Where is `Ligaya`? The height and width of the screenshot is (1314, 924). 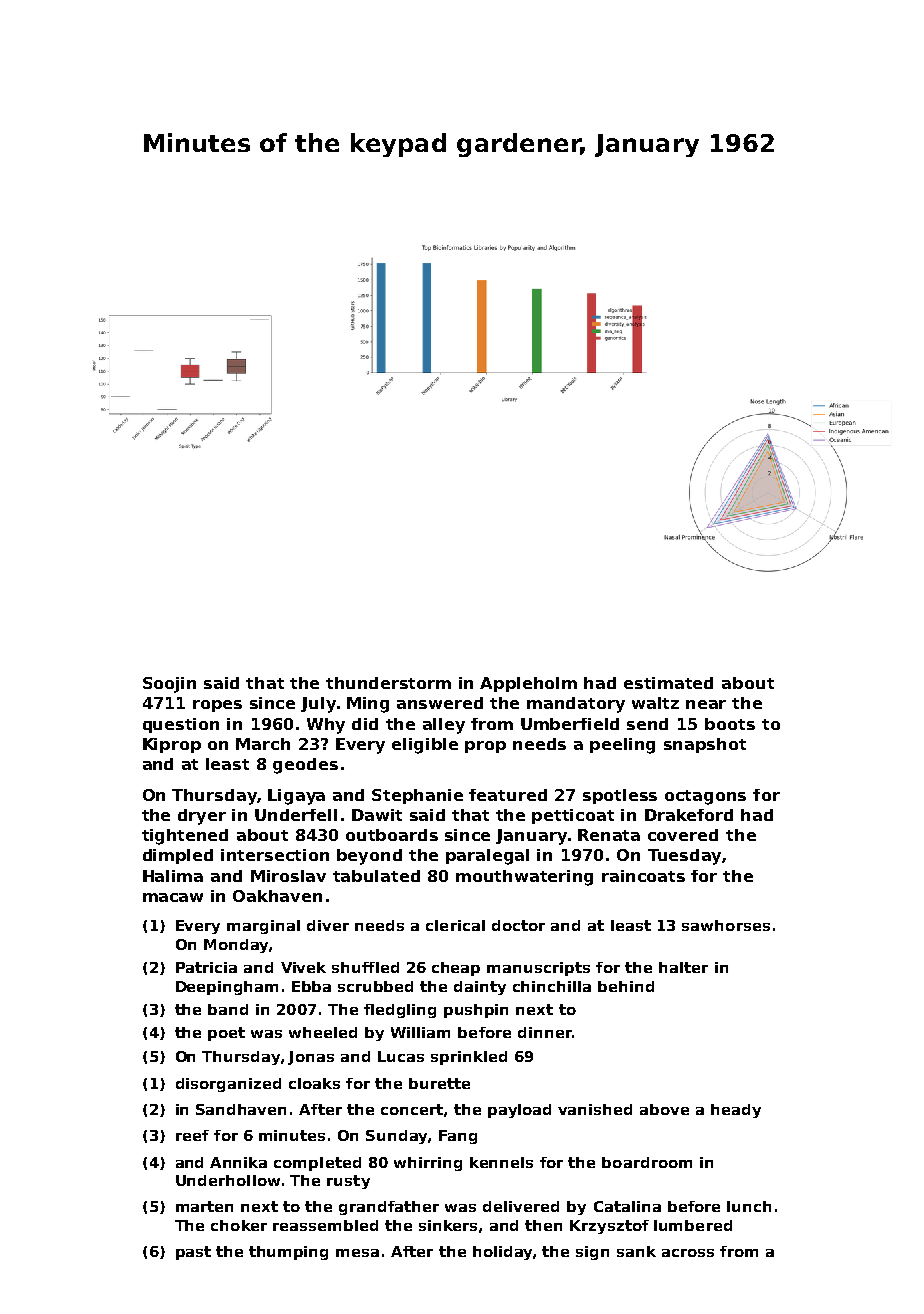
Ligaya is located at coordinates (296, 797).
